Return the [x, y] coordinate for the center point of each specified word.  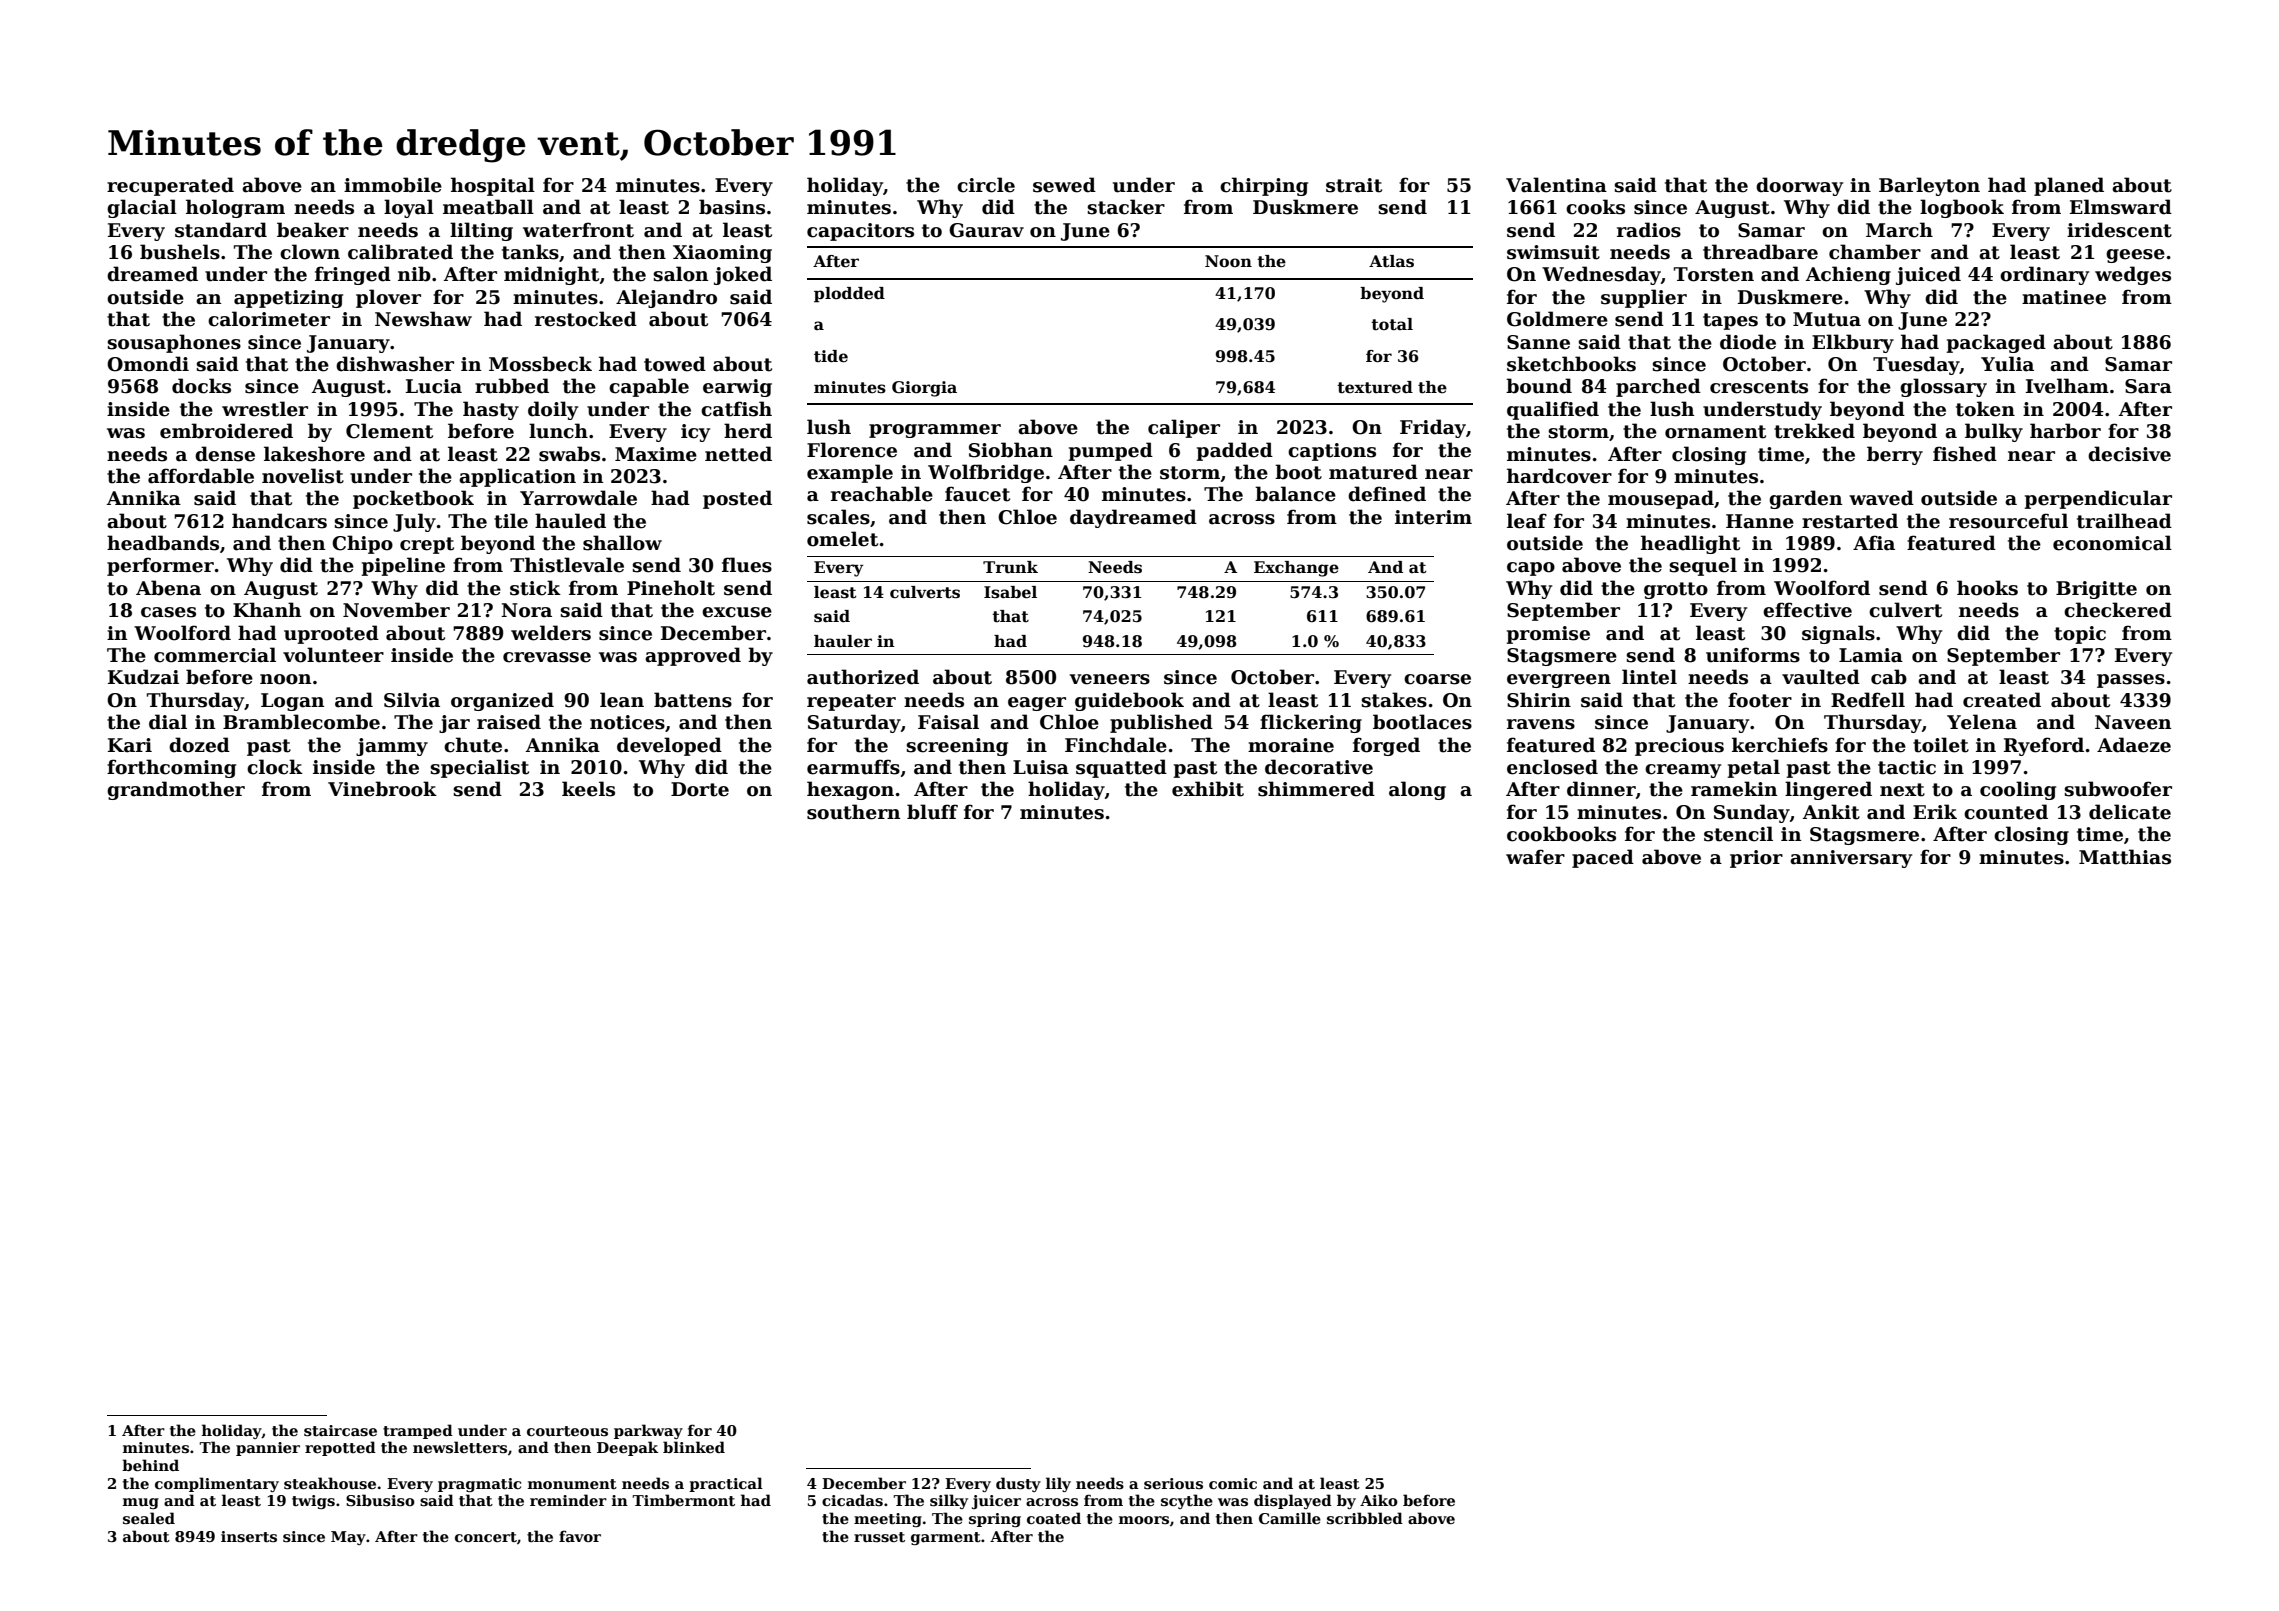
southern [853, 812]
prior [1756, 859]
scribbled [1365, 1518]
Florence [852, 450]
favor [580, 1536]
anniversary [1851, 859]
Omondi [148, 364]
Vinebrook [382, 789]
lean [622, 700]
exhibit [1208, 789]
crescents [1759, 387]
